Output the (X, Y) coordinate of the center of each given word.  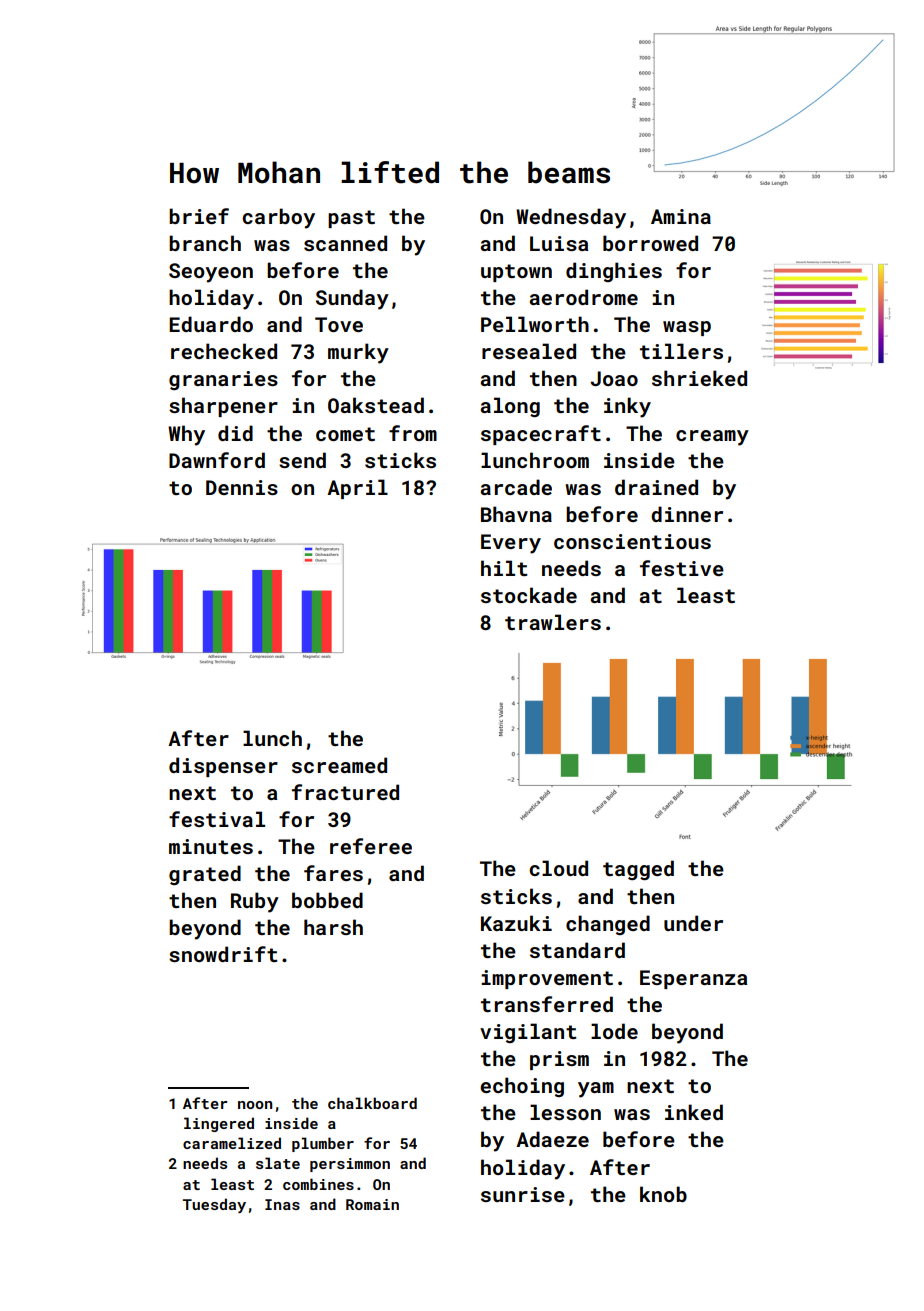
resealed (529, 351)
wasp (687, 328)
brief (199, 216)
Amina (681, 216)
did (235, 433)
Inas (282, 1204)
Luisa (559, 243)
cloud (558, 868)
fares (333, 873)
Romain (372, 1204)
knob (663, 1194)
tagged (638, 870)
